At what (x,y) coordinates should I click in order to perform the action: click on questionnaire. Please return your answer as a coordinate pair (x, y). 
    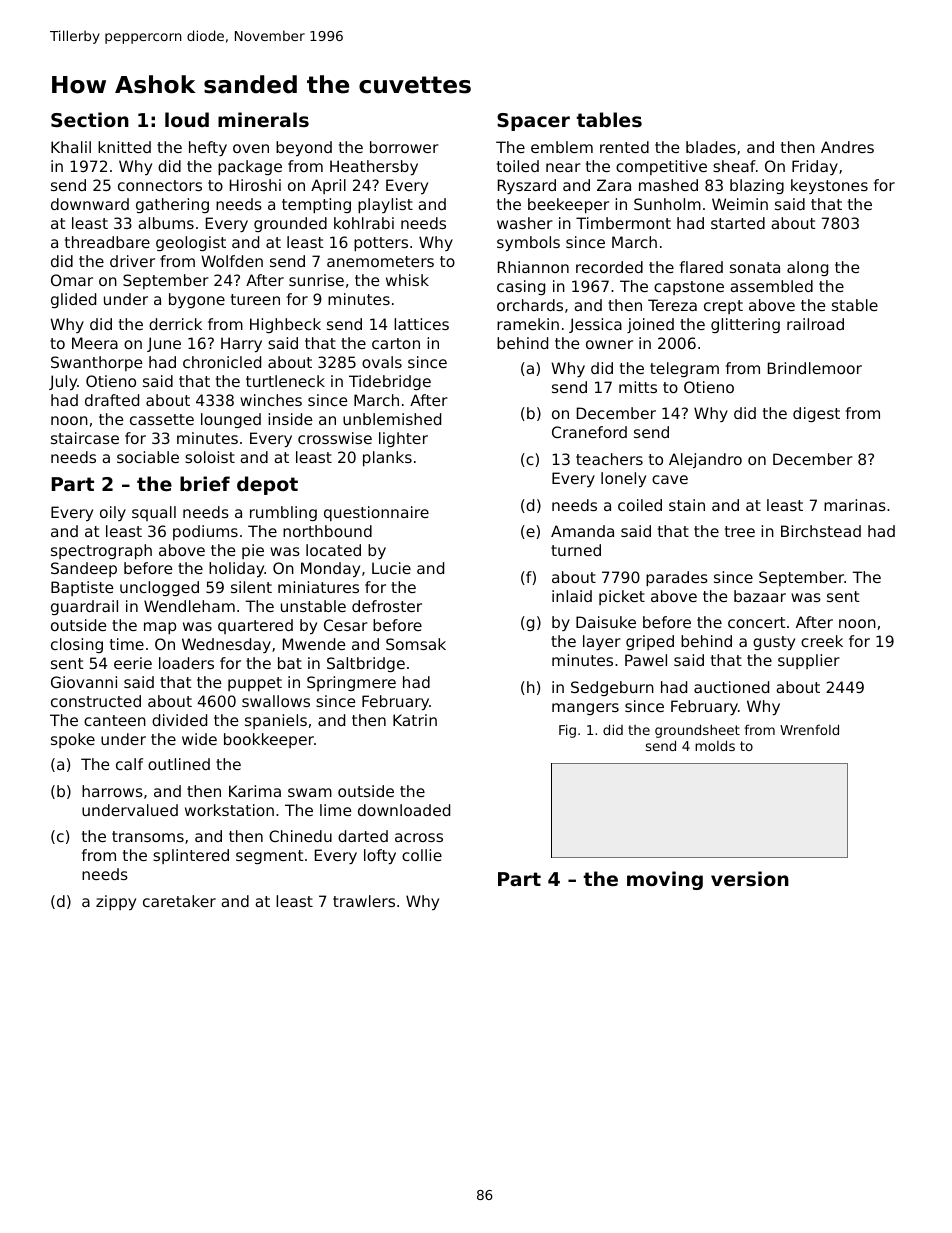
    Looking at the image, I should click on (376, 513).
